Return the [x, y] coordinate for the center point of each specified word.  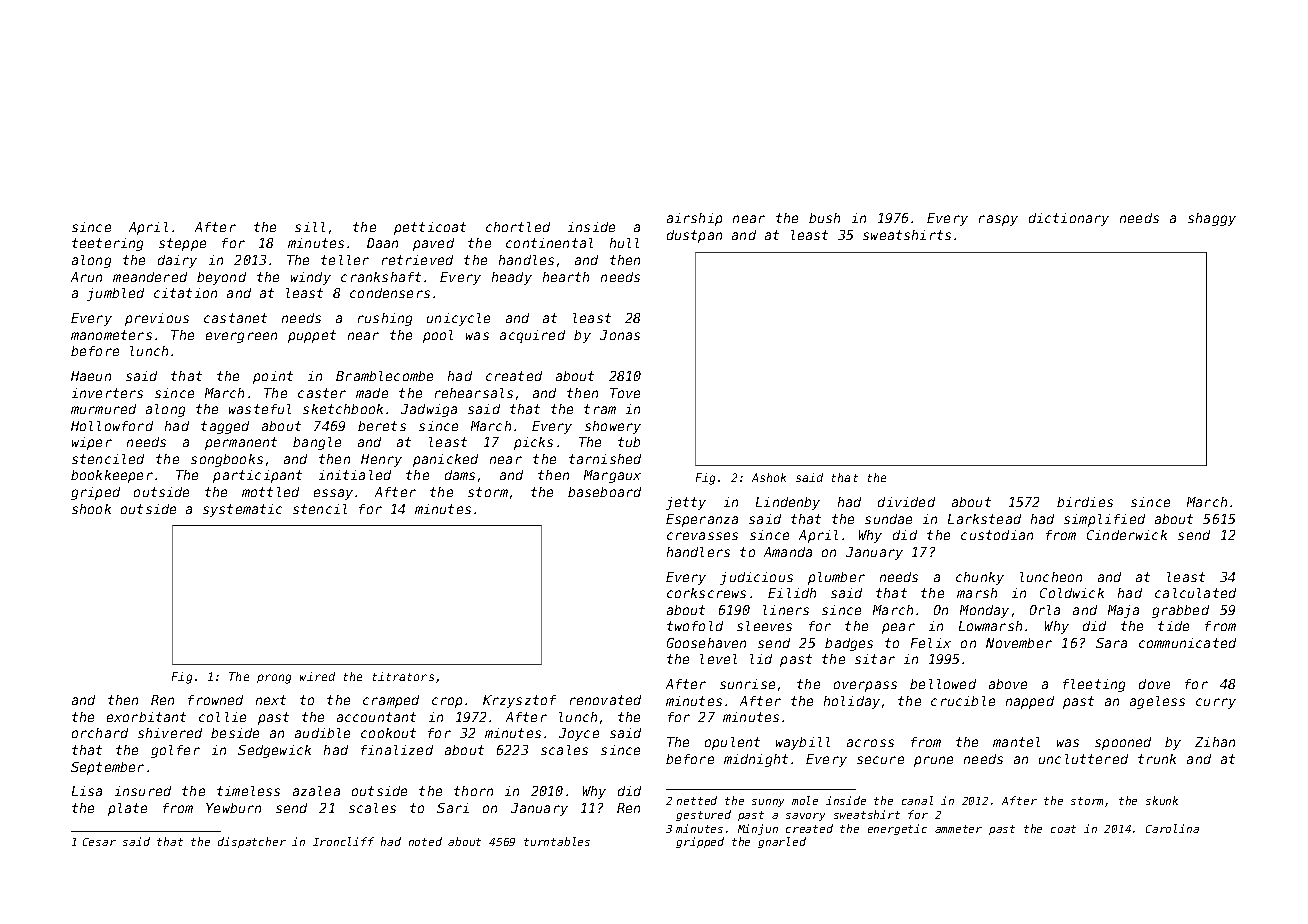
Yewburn [233, 808]
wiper [92, 443]
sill [310, 227]
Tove [625, 393]
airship [694, 219]
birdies [1085, 502]
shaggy [1212, 219]
